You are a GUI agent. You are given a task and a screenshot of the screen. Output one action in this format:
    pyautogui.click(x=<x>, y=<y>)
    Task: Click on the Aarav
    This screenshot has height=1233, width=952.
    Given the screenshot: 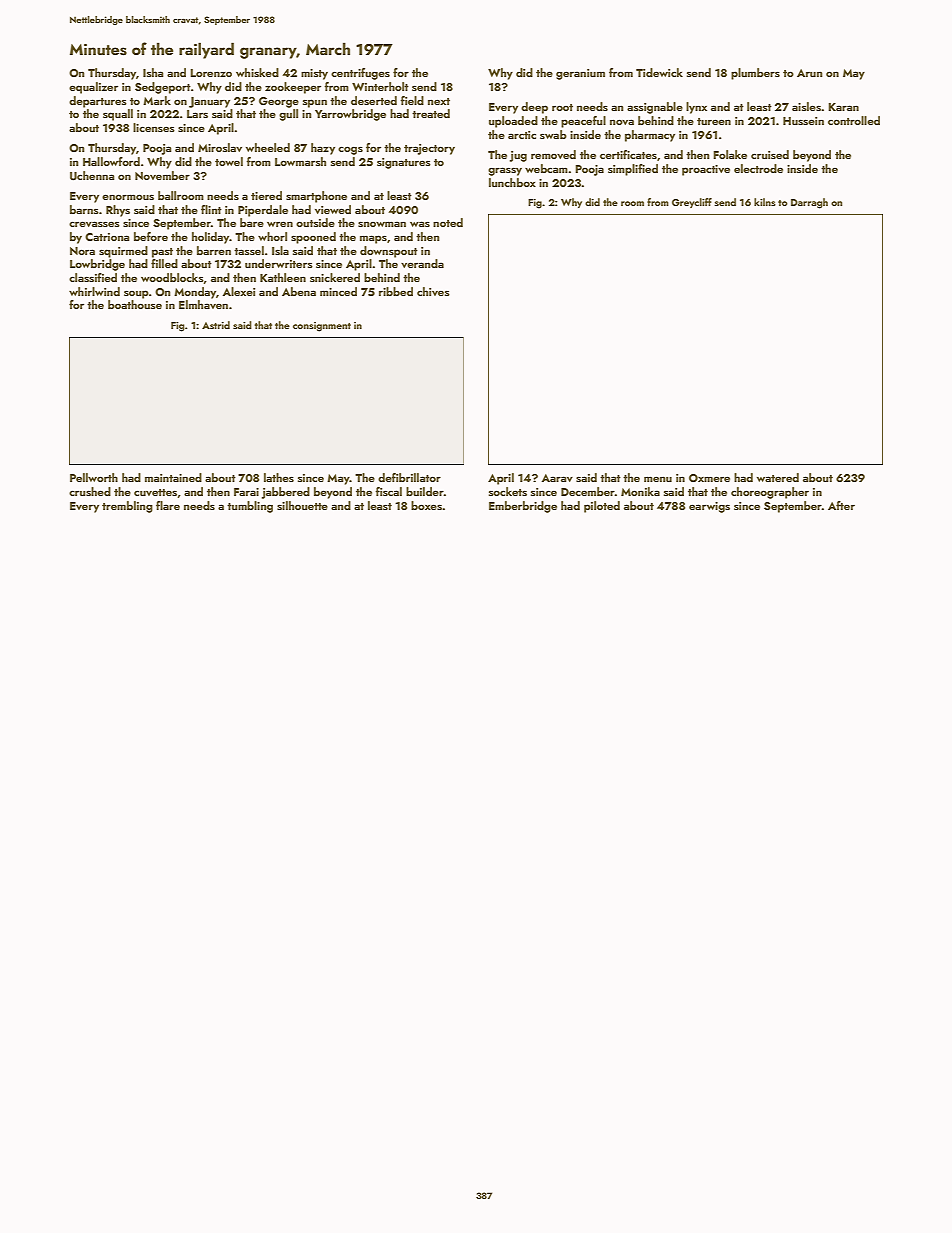 What is the action you would take?
    pyautogui.click(x=557, y=478)
